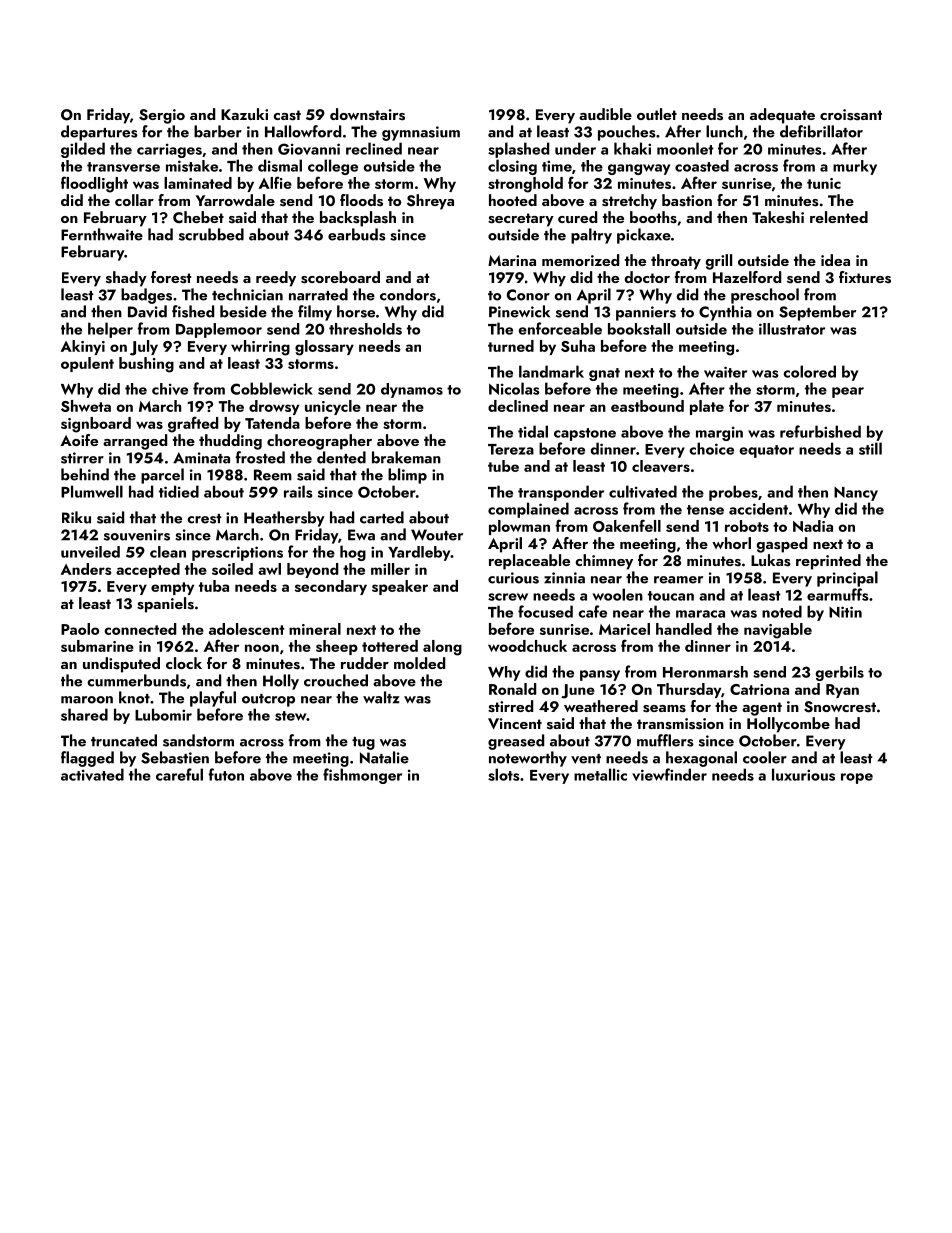 The height and width of the screenshot is (1233, 952). What do you see at coordinates (382, 517) in the screenshot?
I see `carted` at bounding box center [382, 517].
